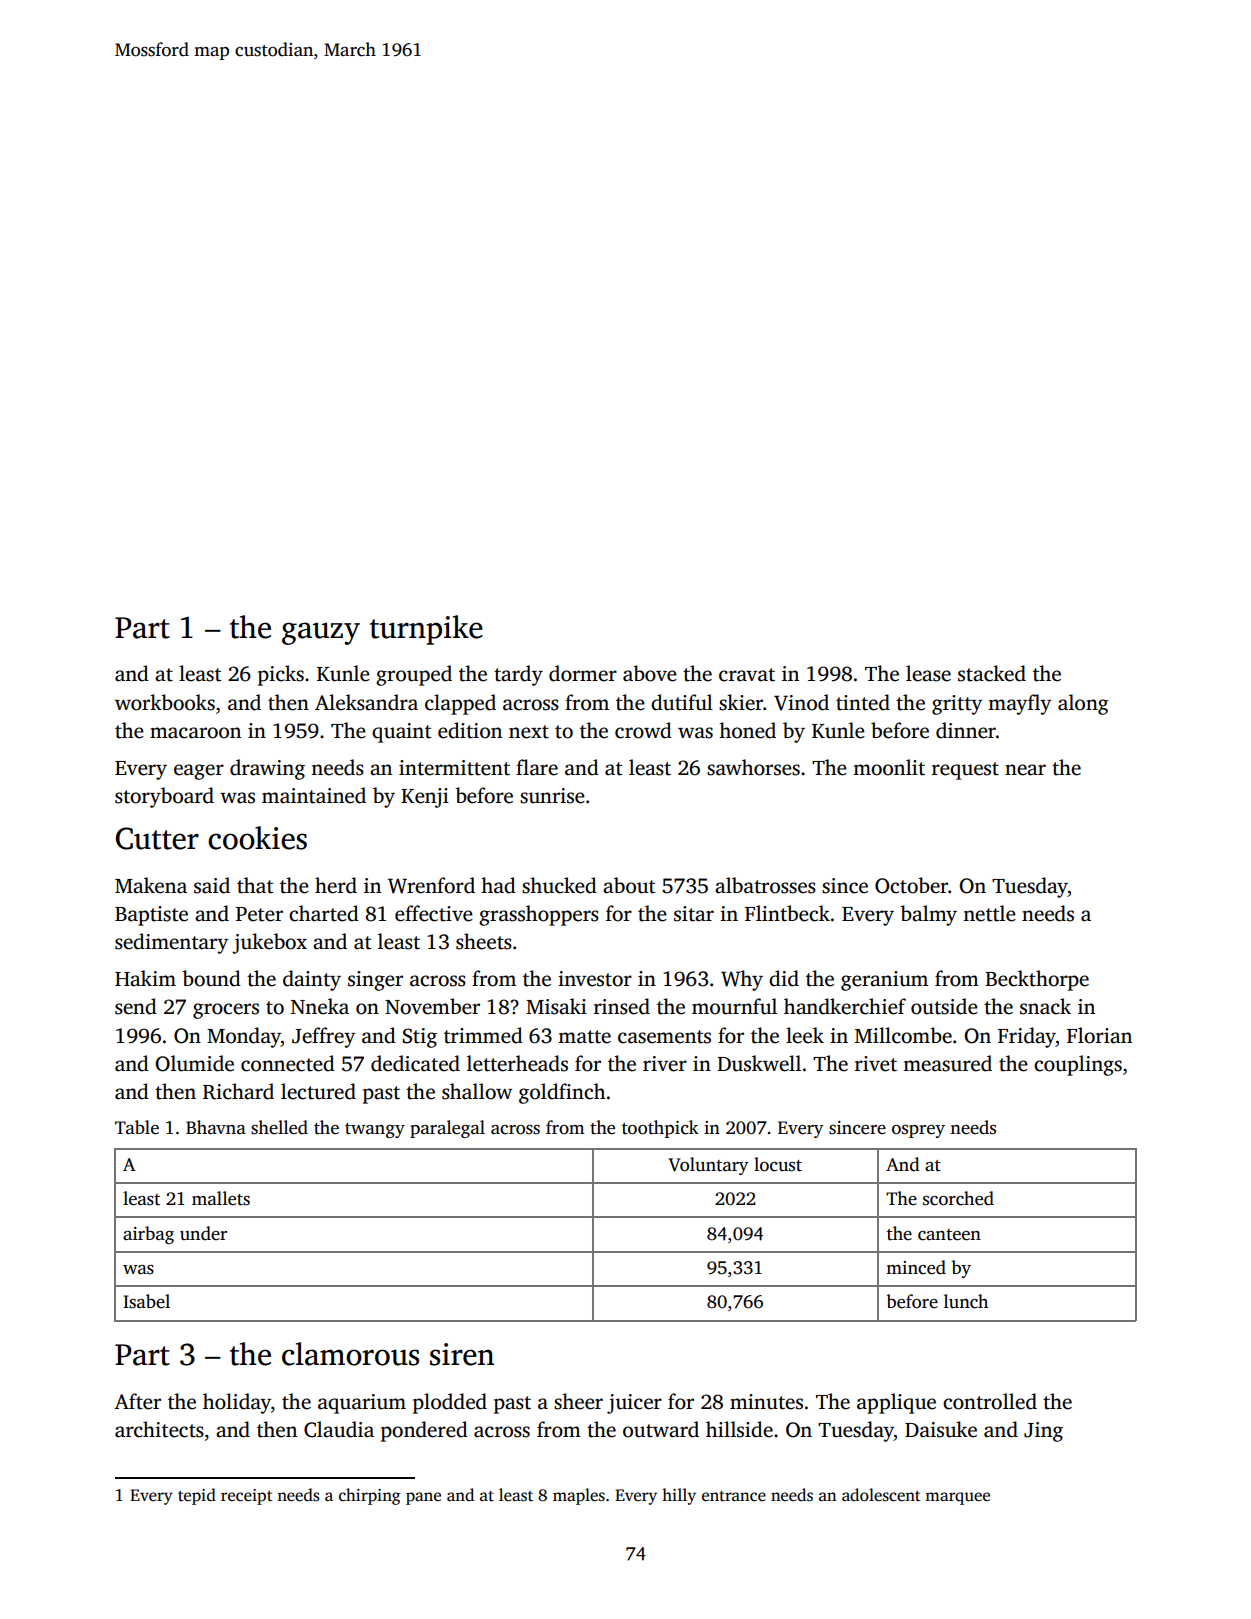 The width and height of the screenshot is (1251, 1619). What do you see at coordinates (889, 767) in the screenshot?
I see `moonlit` at bounding box center [889, 767].
